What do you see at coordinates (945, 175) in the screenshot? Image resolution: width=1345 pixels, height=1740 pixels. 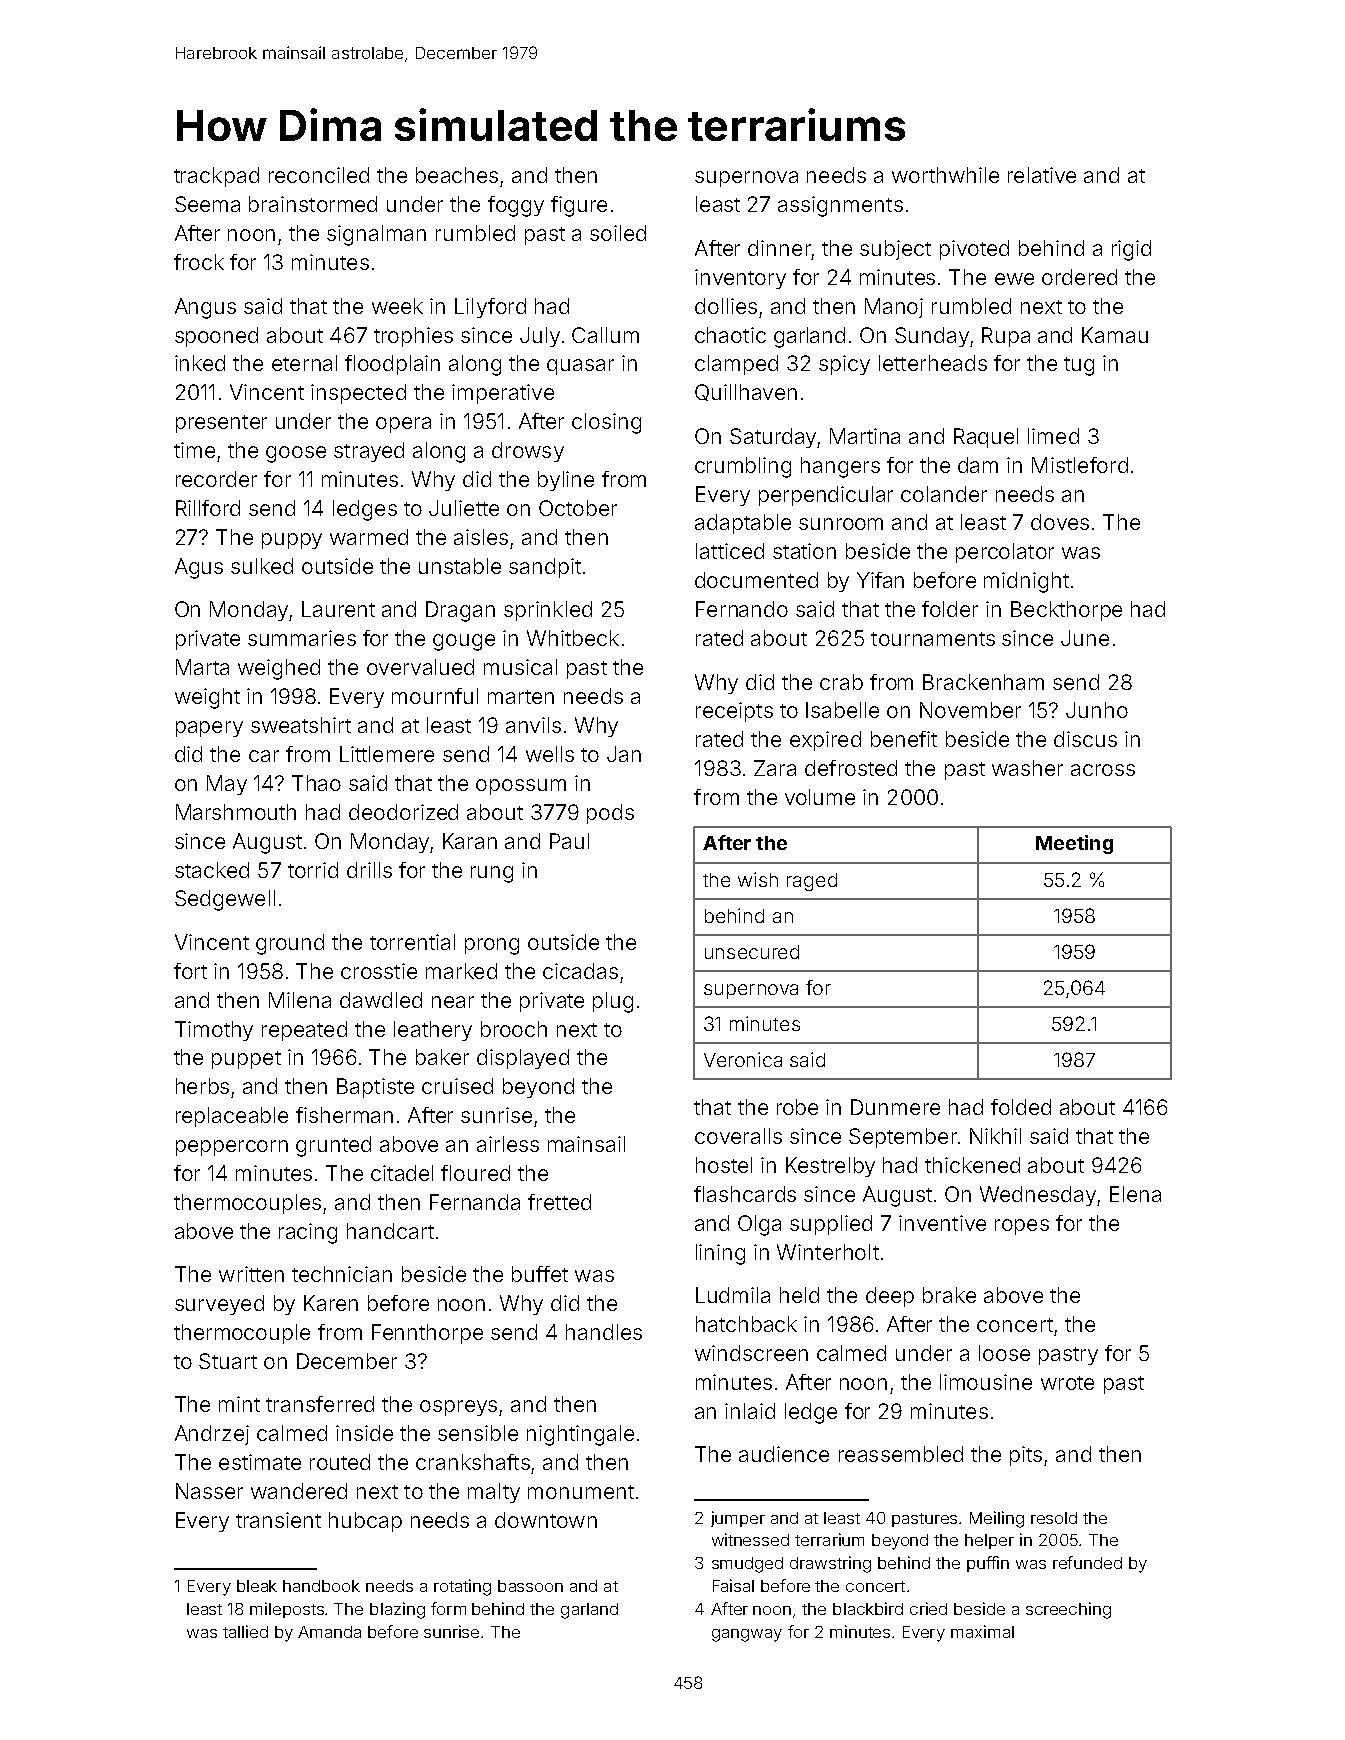 I see `worthwhile` at bounding box center [945, 175].
